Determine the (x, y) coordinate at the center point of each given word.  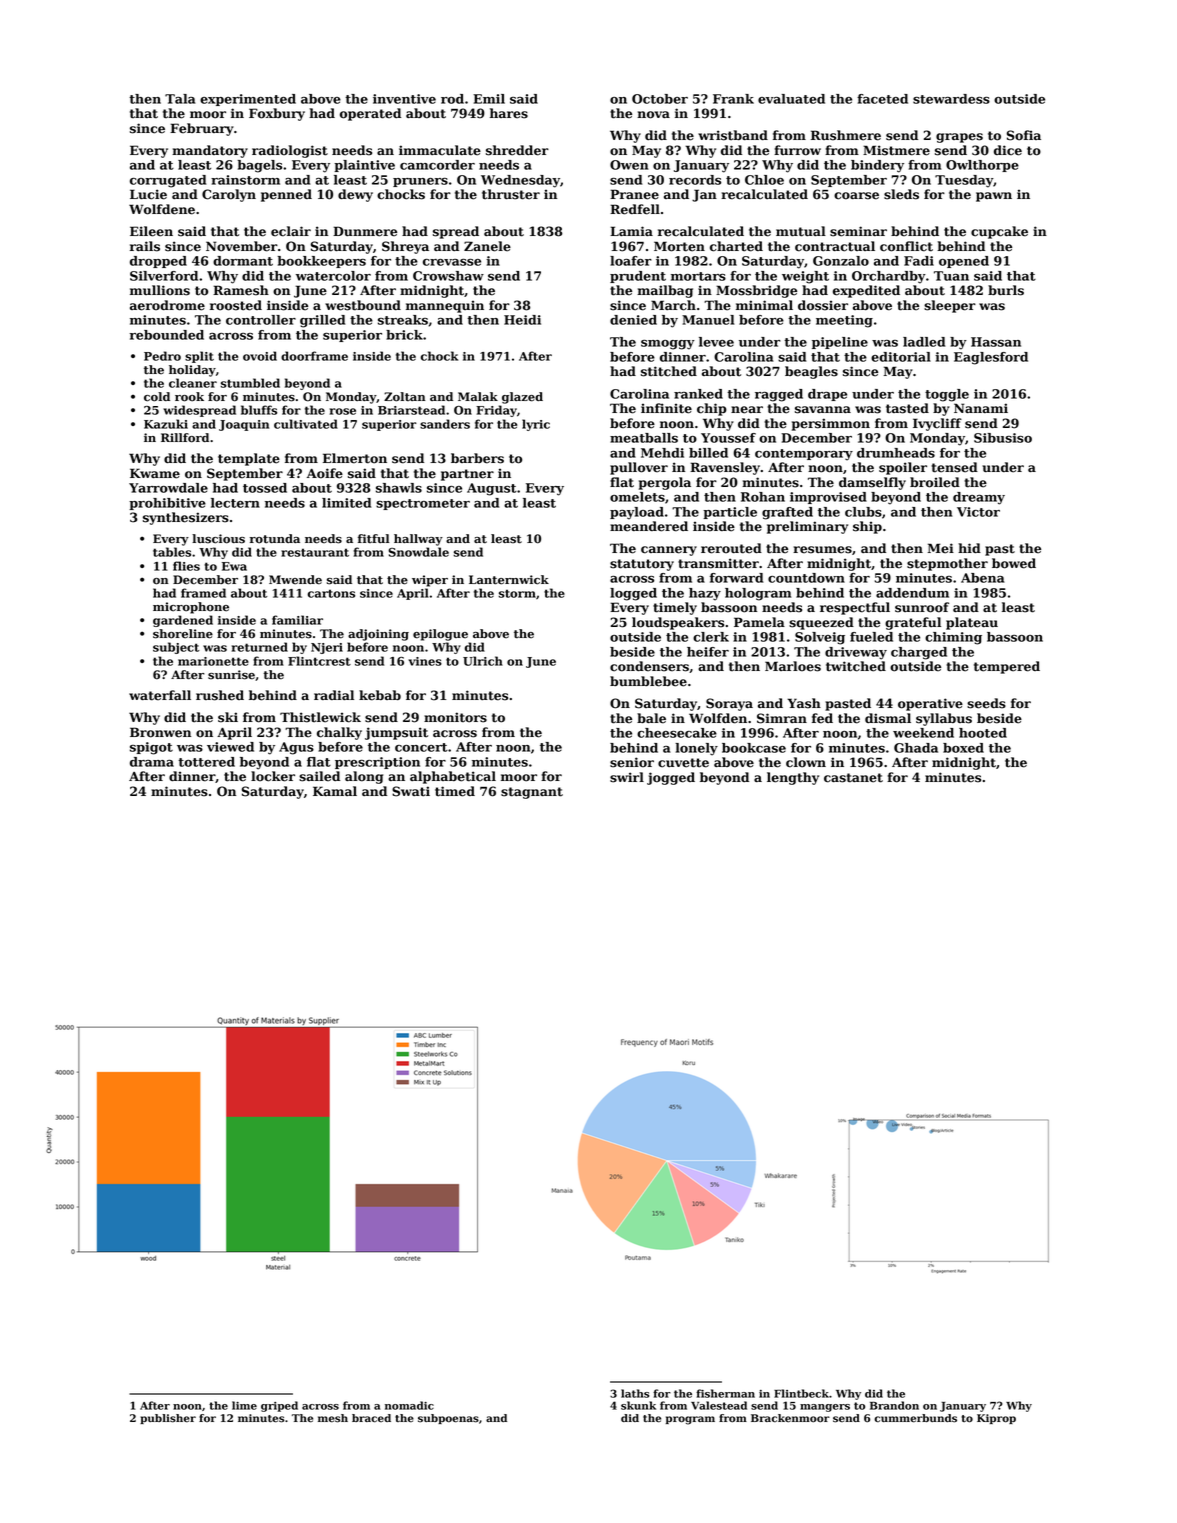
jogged (671, 778)
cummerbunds (915, 1418)
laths (635, 1393)
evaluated (791, 99)
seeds (986, 703)
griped (279, 1406)
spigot (151, 748)
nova (653, 115)
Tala (180, 99)
